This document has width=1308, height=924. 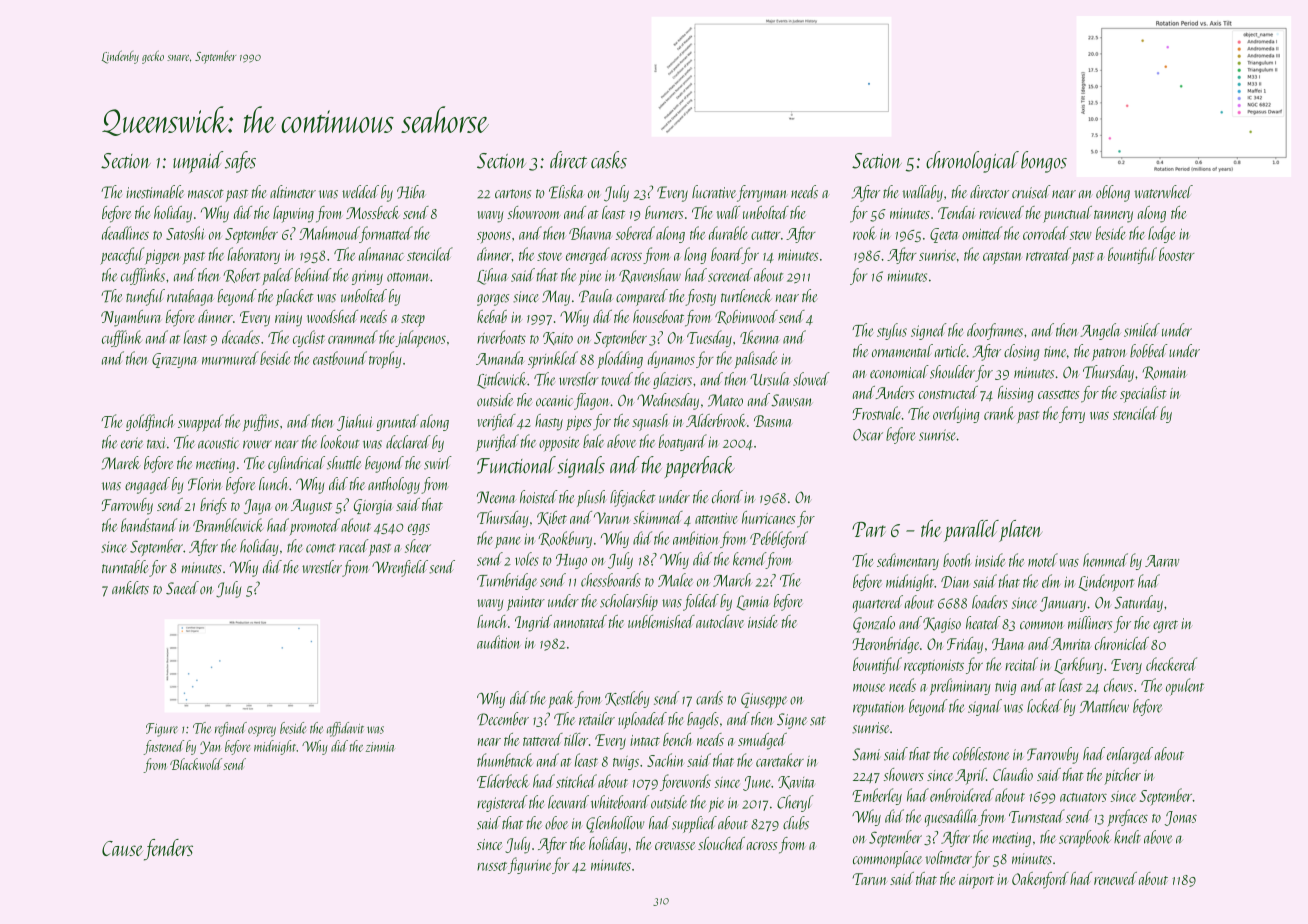 What do you see at coordinates (411, 192) in the document?
I see `Hiba` at bounding box center [411, 192].
